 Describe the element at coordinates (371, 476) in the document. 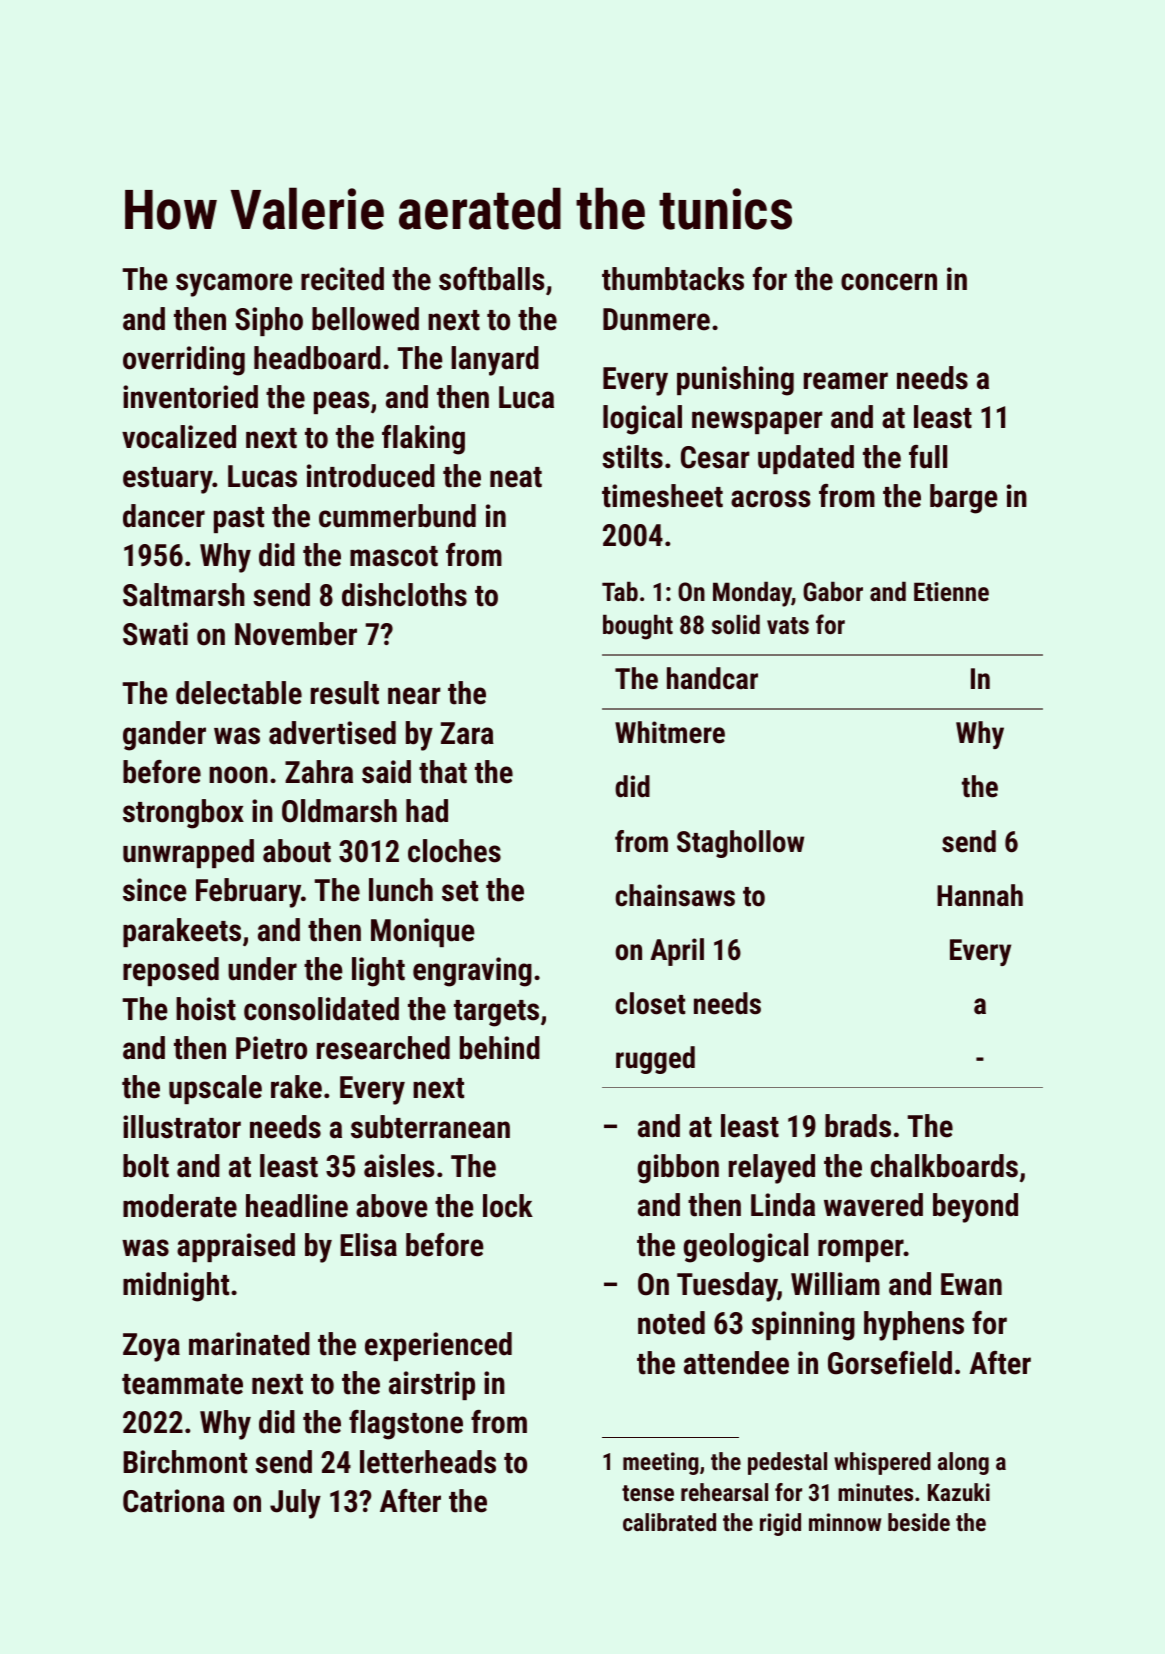

I see `introduced` at that location.
